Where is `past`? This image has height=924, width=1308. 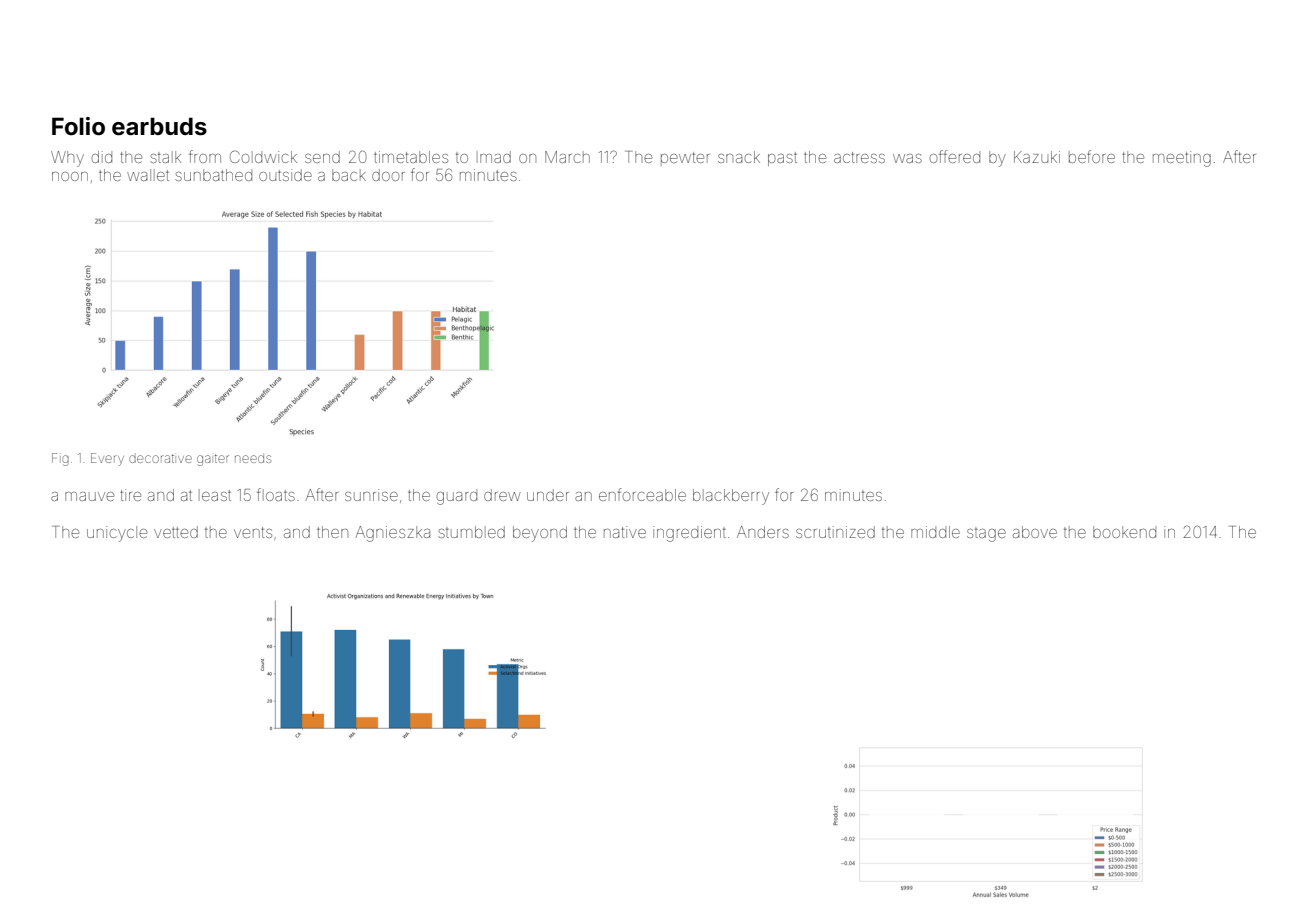 past is located at coordinates (782, 159).
